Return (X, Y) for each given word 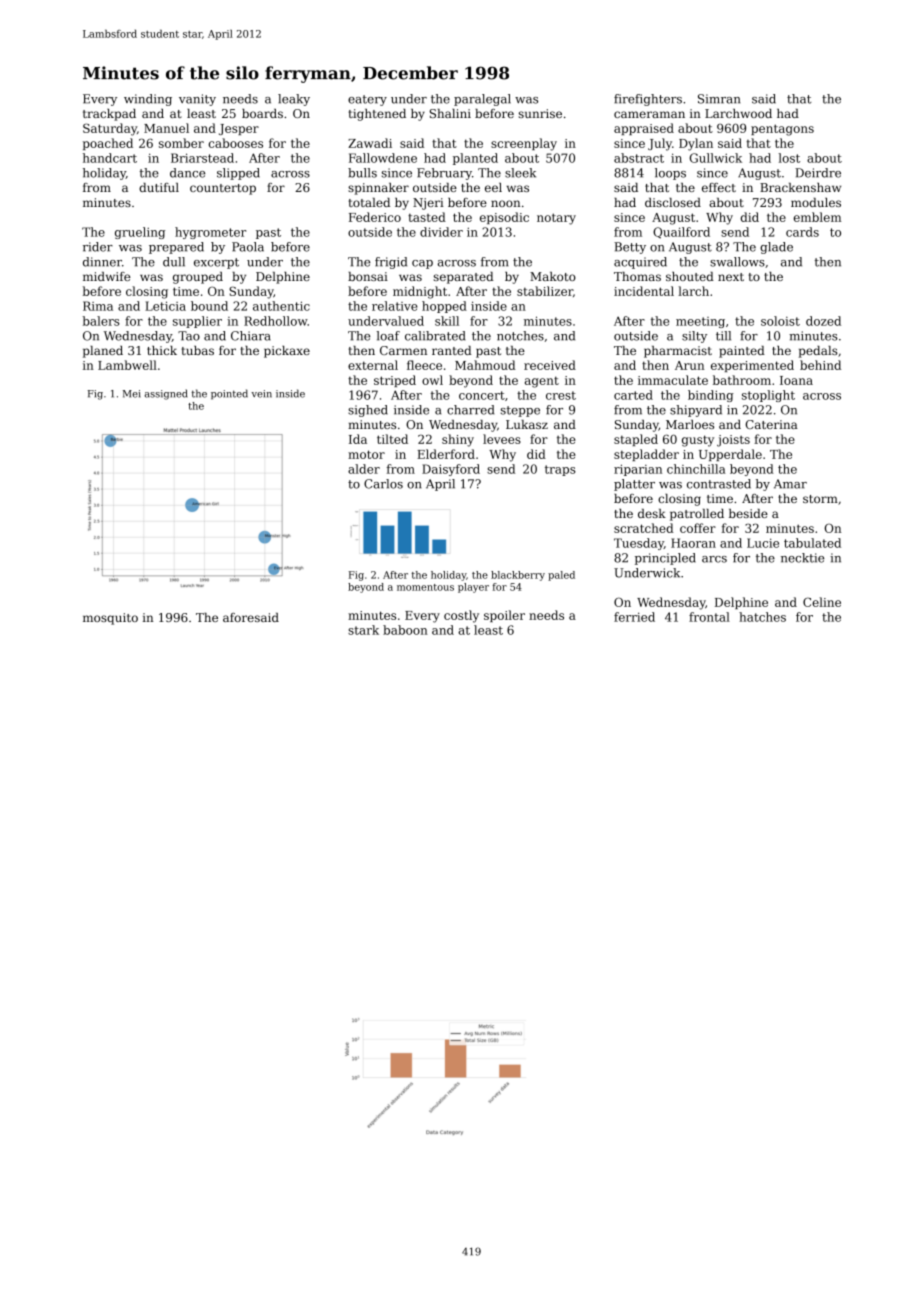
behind (820, 365)
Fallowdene (383, 158)
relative (395, 306)
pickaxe (287, 352)
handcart (110, 158)
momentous (425, 587)
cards (802, 232)
